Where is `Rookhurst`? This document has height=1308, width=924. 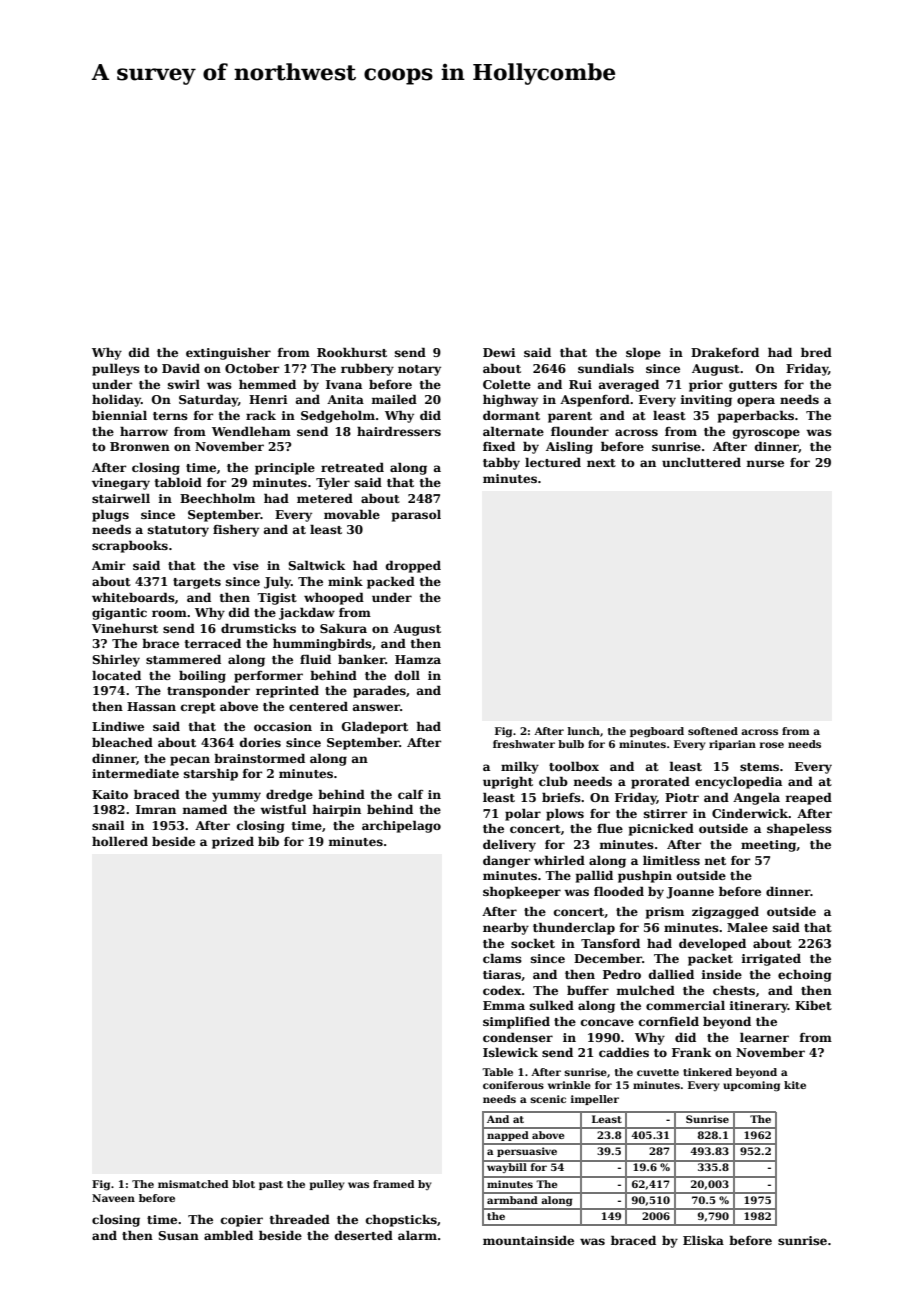
Rookhurst is located at coordinates (352, 352).
